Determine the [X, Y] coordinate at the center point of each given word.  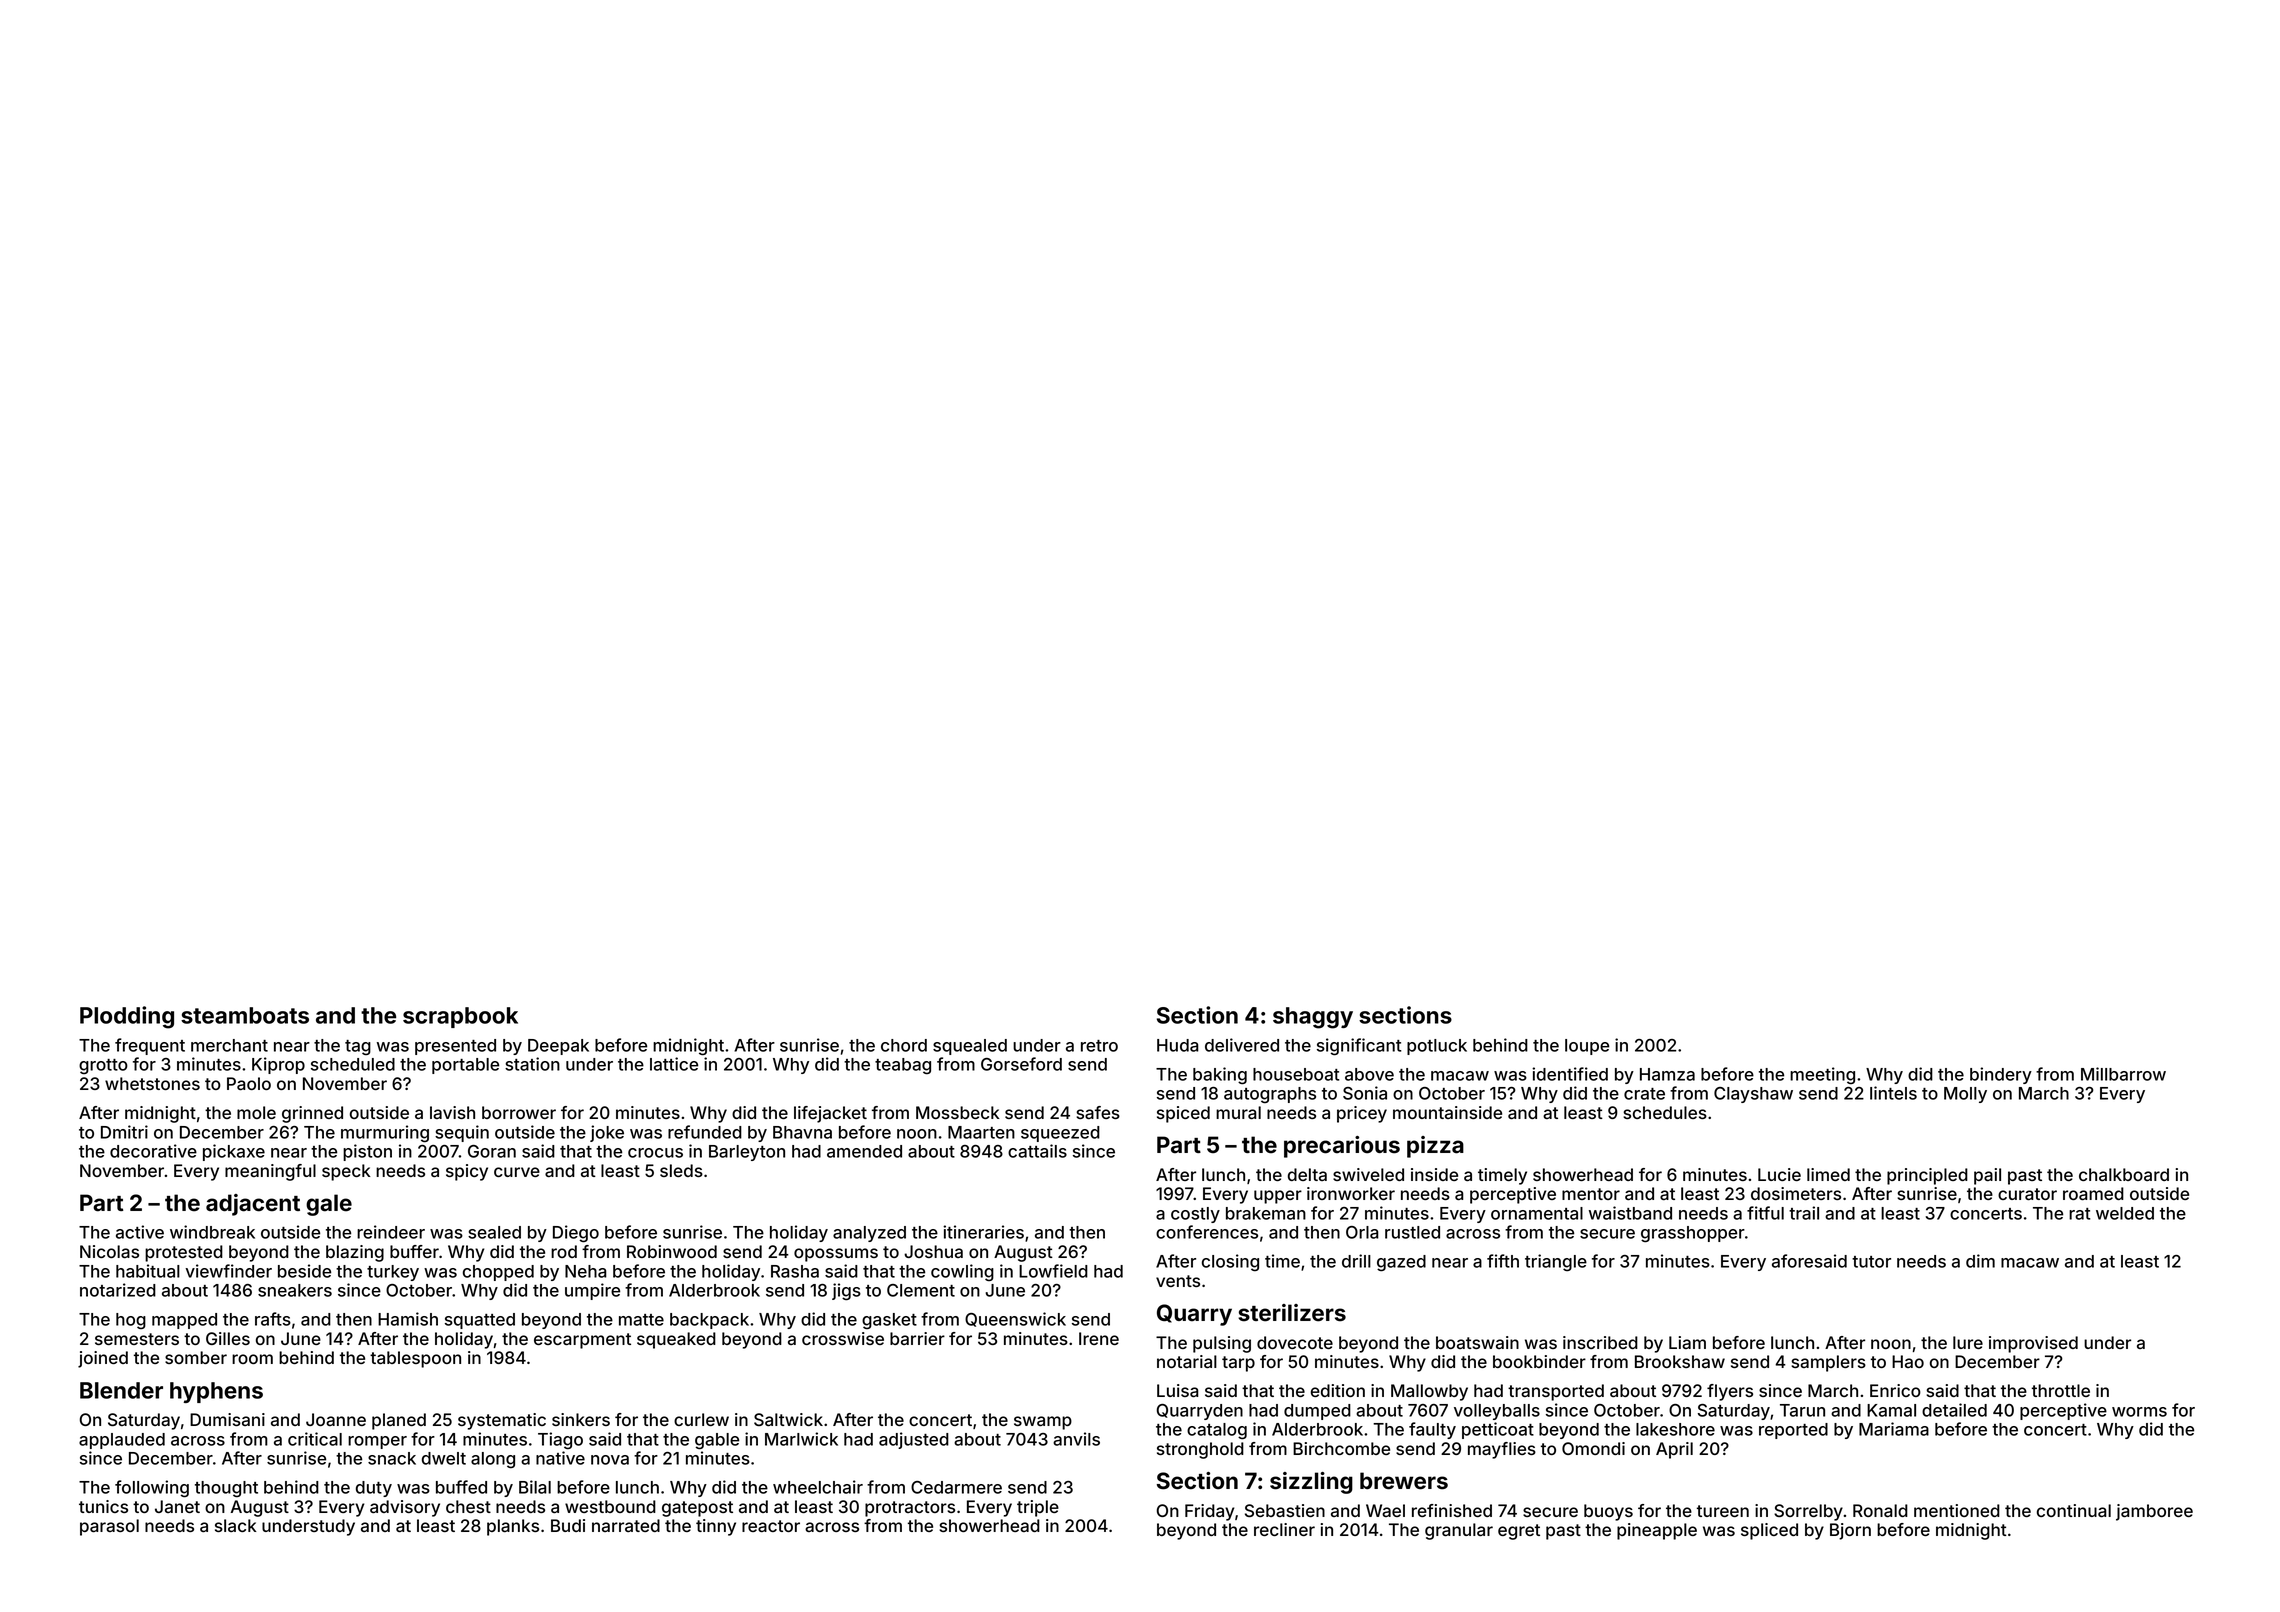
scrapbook [460, 1017]
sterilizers [1292, 1313]
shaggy [1313, 1018]
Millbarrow [2123, 1074]
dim [1980, 1261]
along [493, 1460]
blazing [355, 1253]
